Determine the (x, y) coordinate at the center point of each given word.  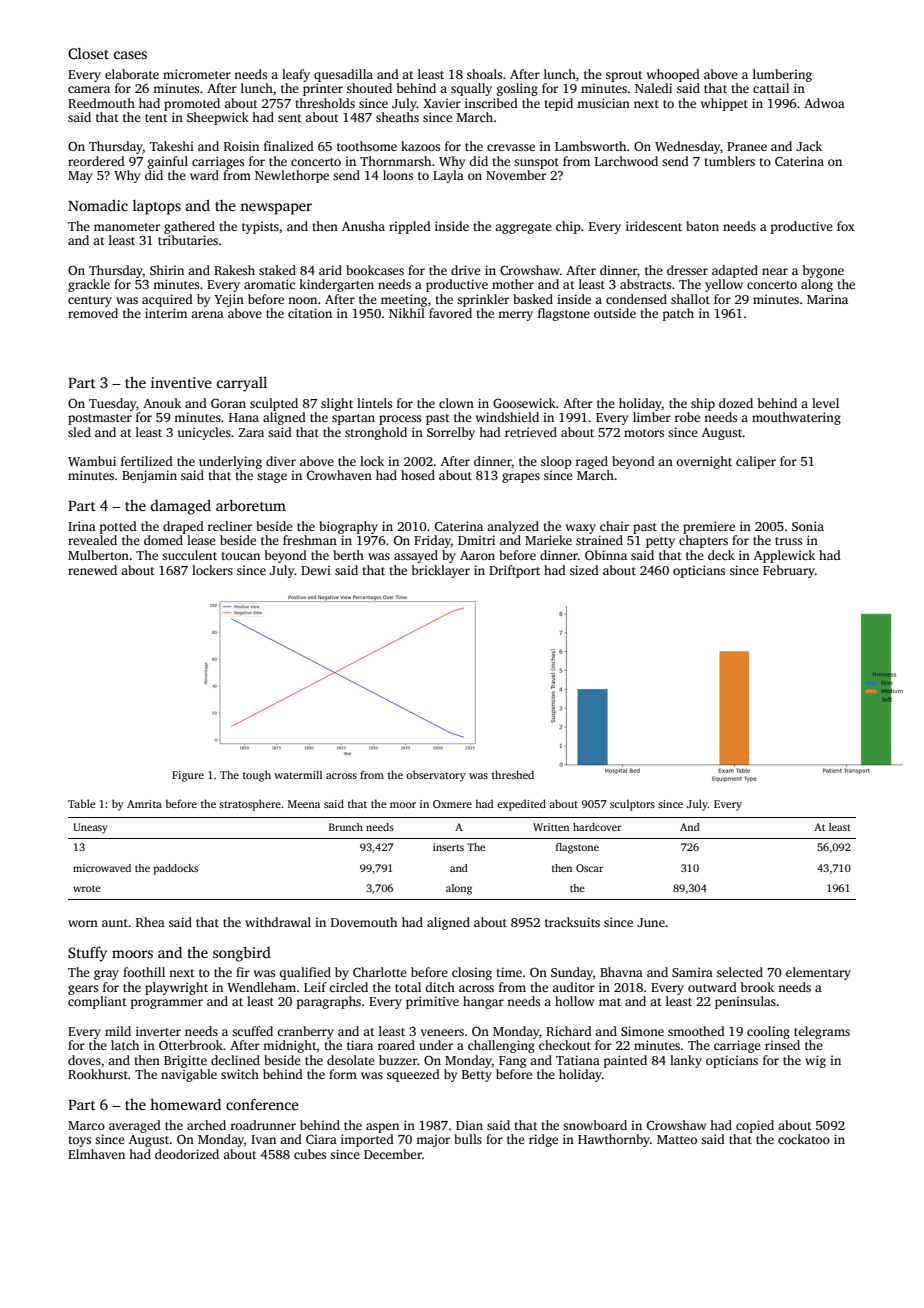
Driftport (514, 571)
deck (721, 555)
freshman (310, 540)
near (775, 271)
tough (257, 776)
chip (568, 227)
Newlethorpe (292, 176)
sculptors (632, 805)
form (343, 1074)
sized (584, 570)
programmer (167, 1004)
